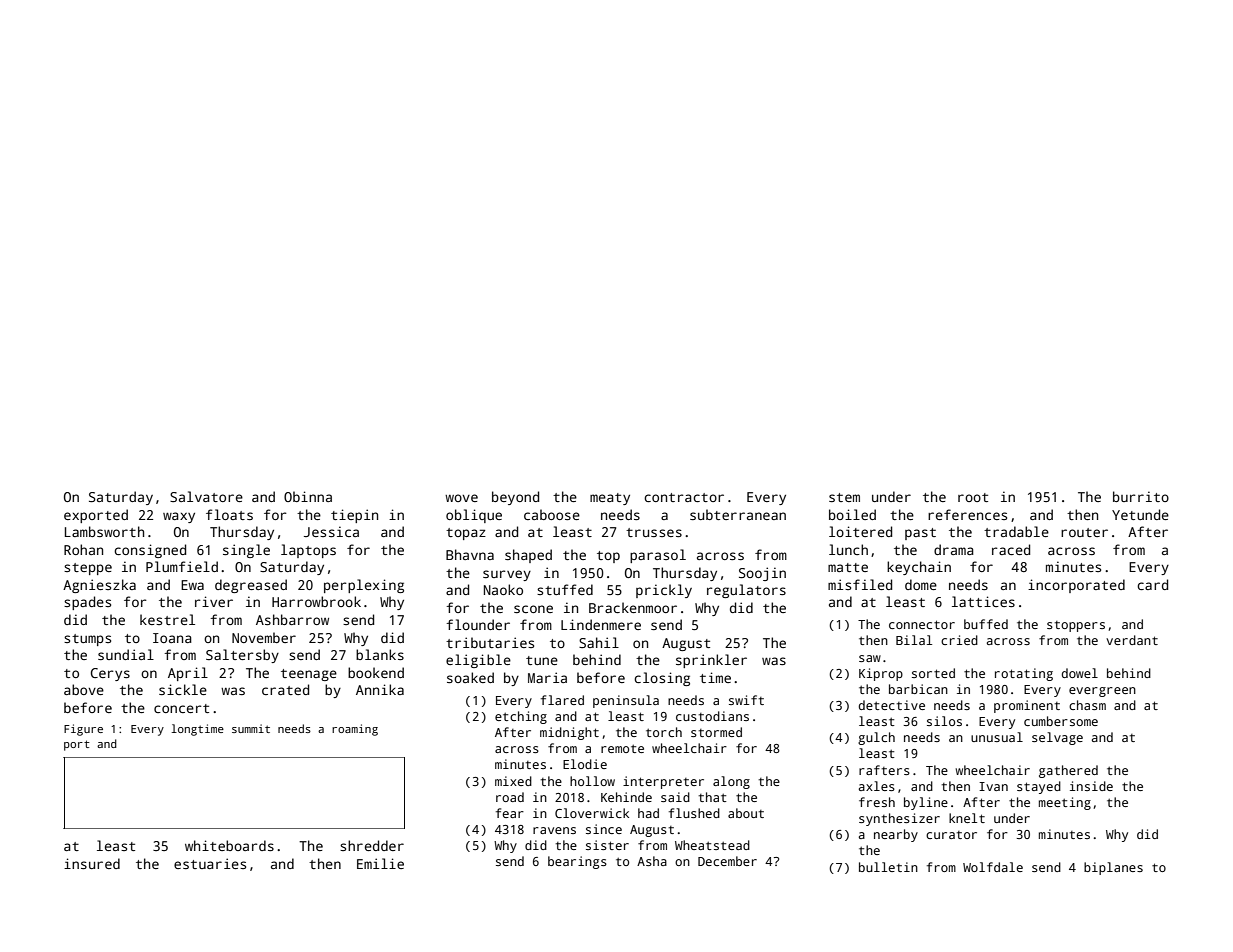  Describe the element at coordinates (474, 516) in the screenshot. I see `oblique` at that location.
